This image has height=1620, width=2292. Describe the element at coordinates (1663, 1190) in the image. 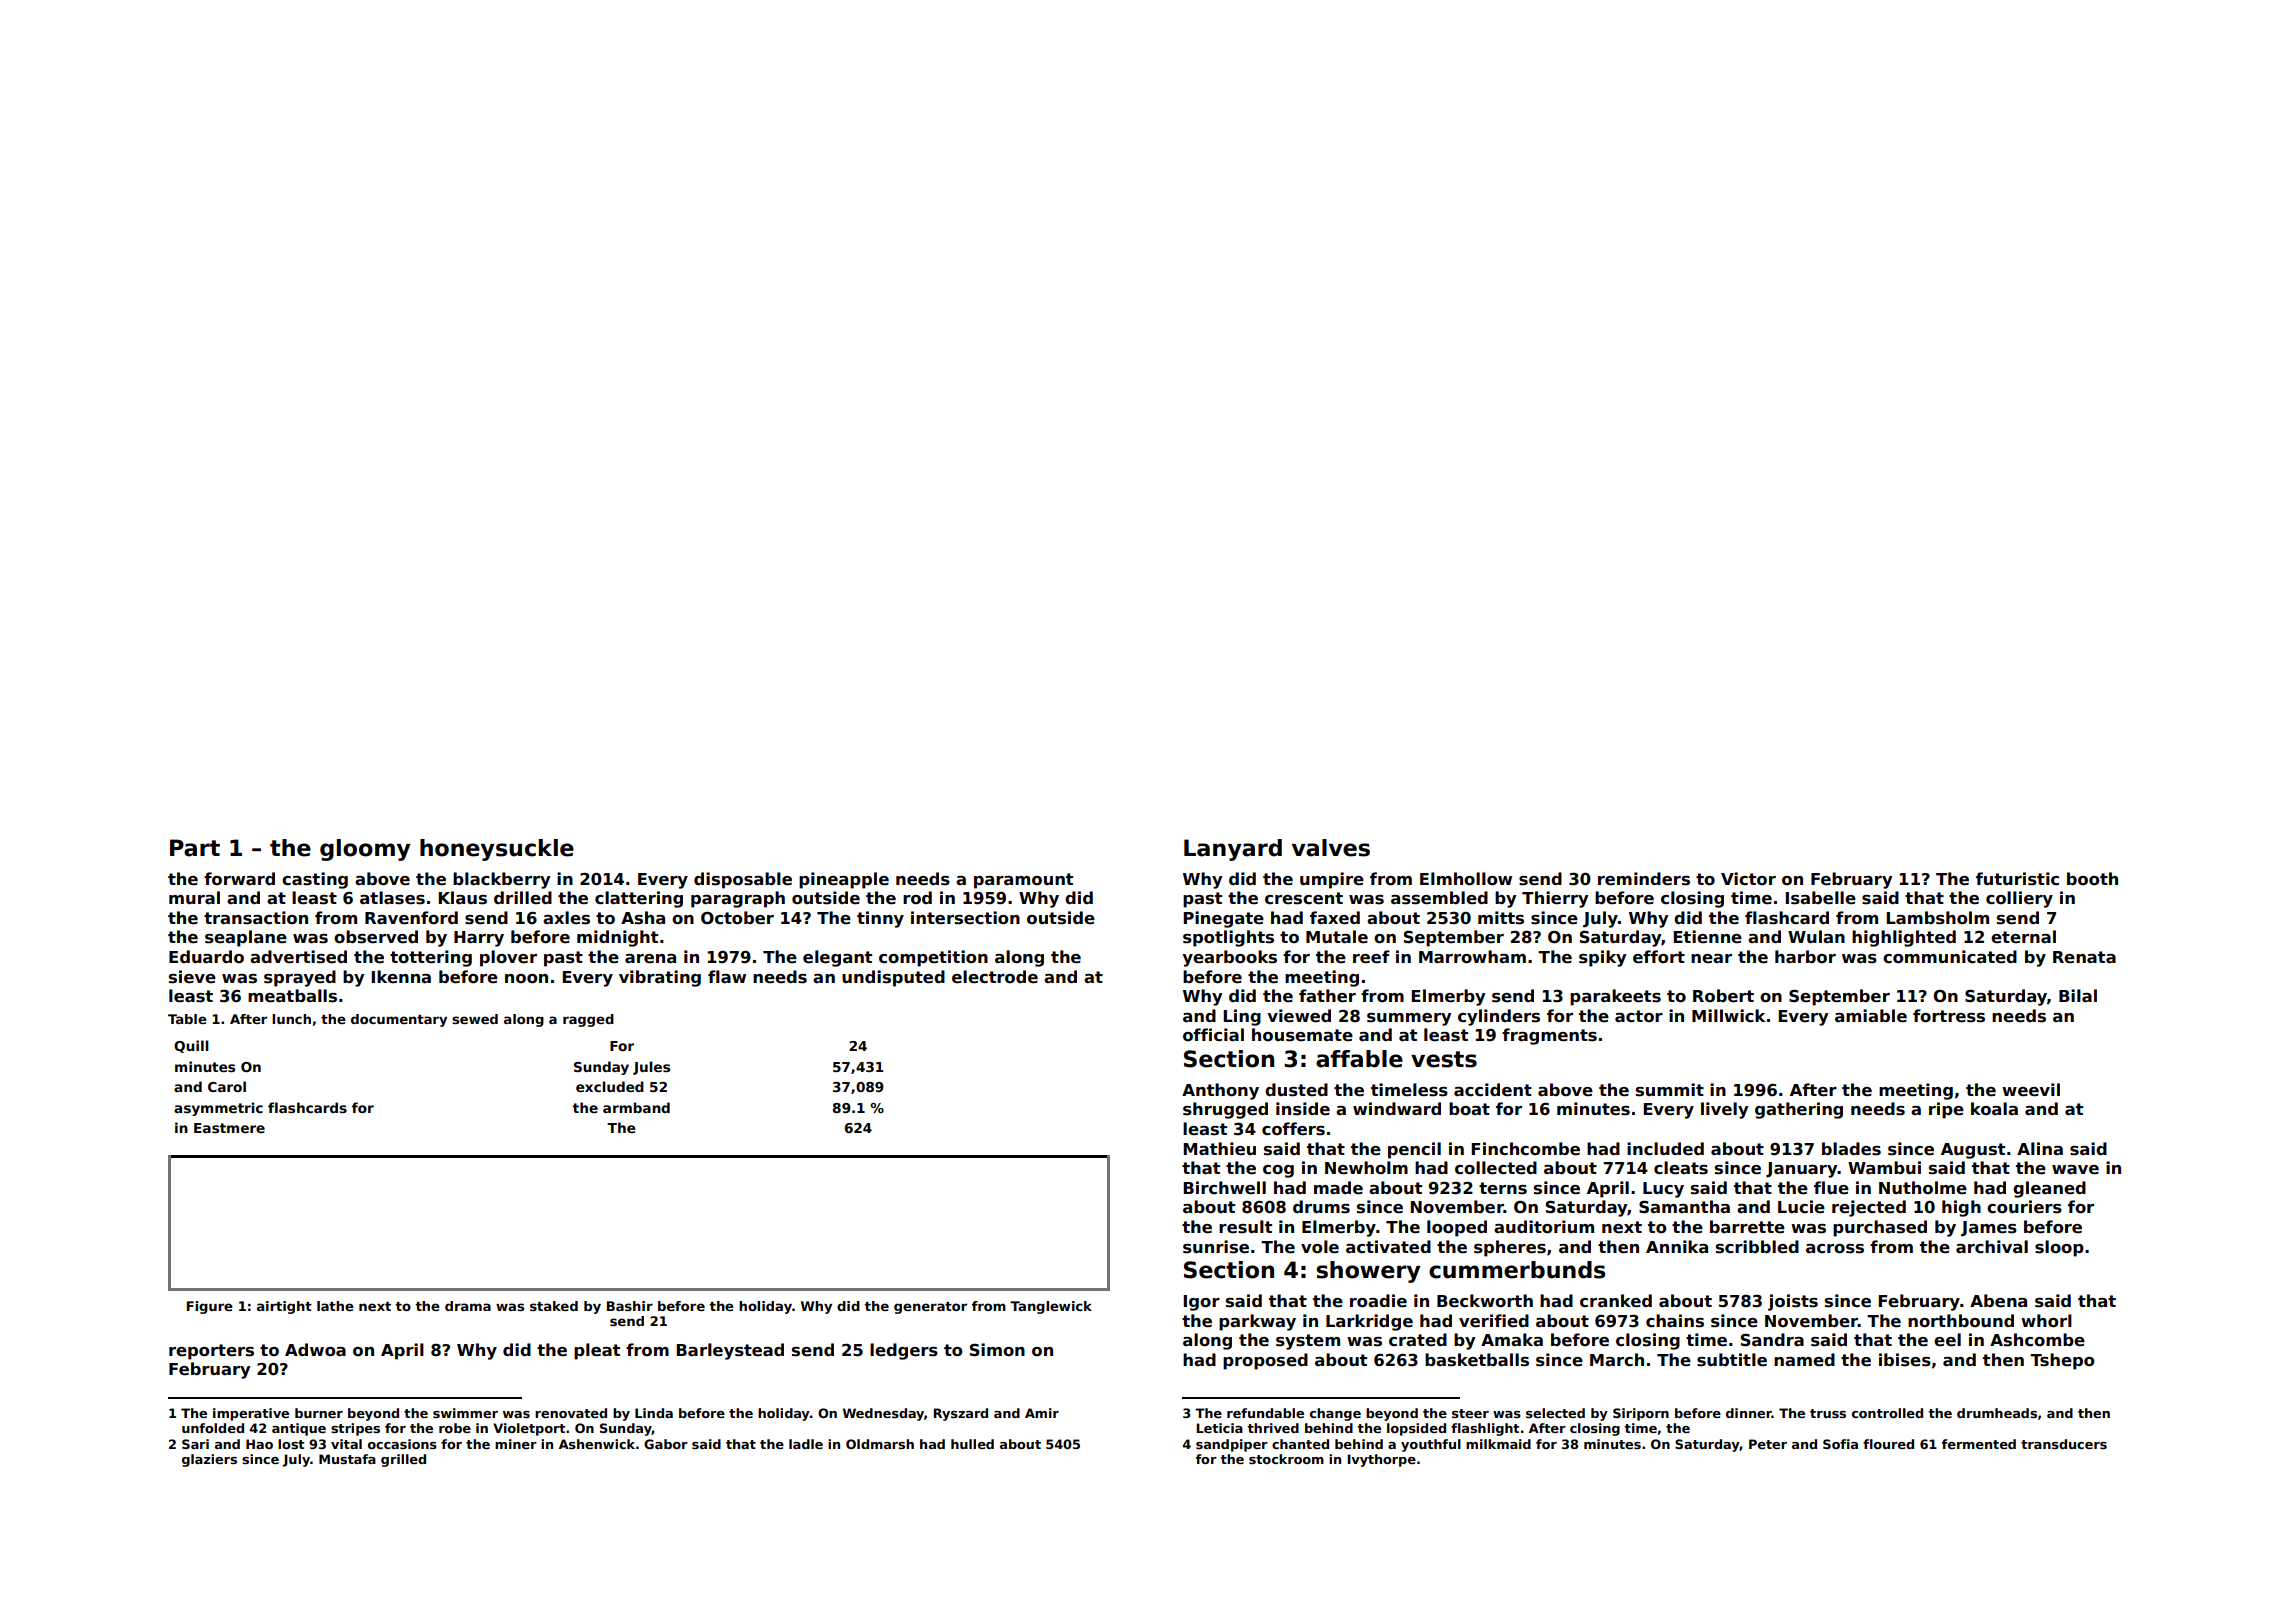

I see `Lucy` at that location.
